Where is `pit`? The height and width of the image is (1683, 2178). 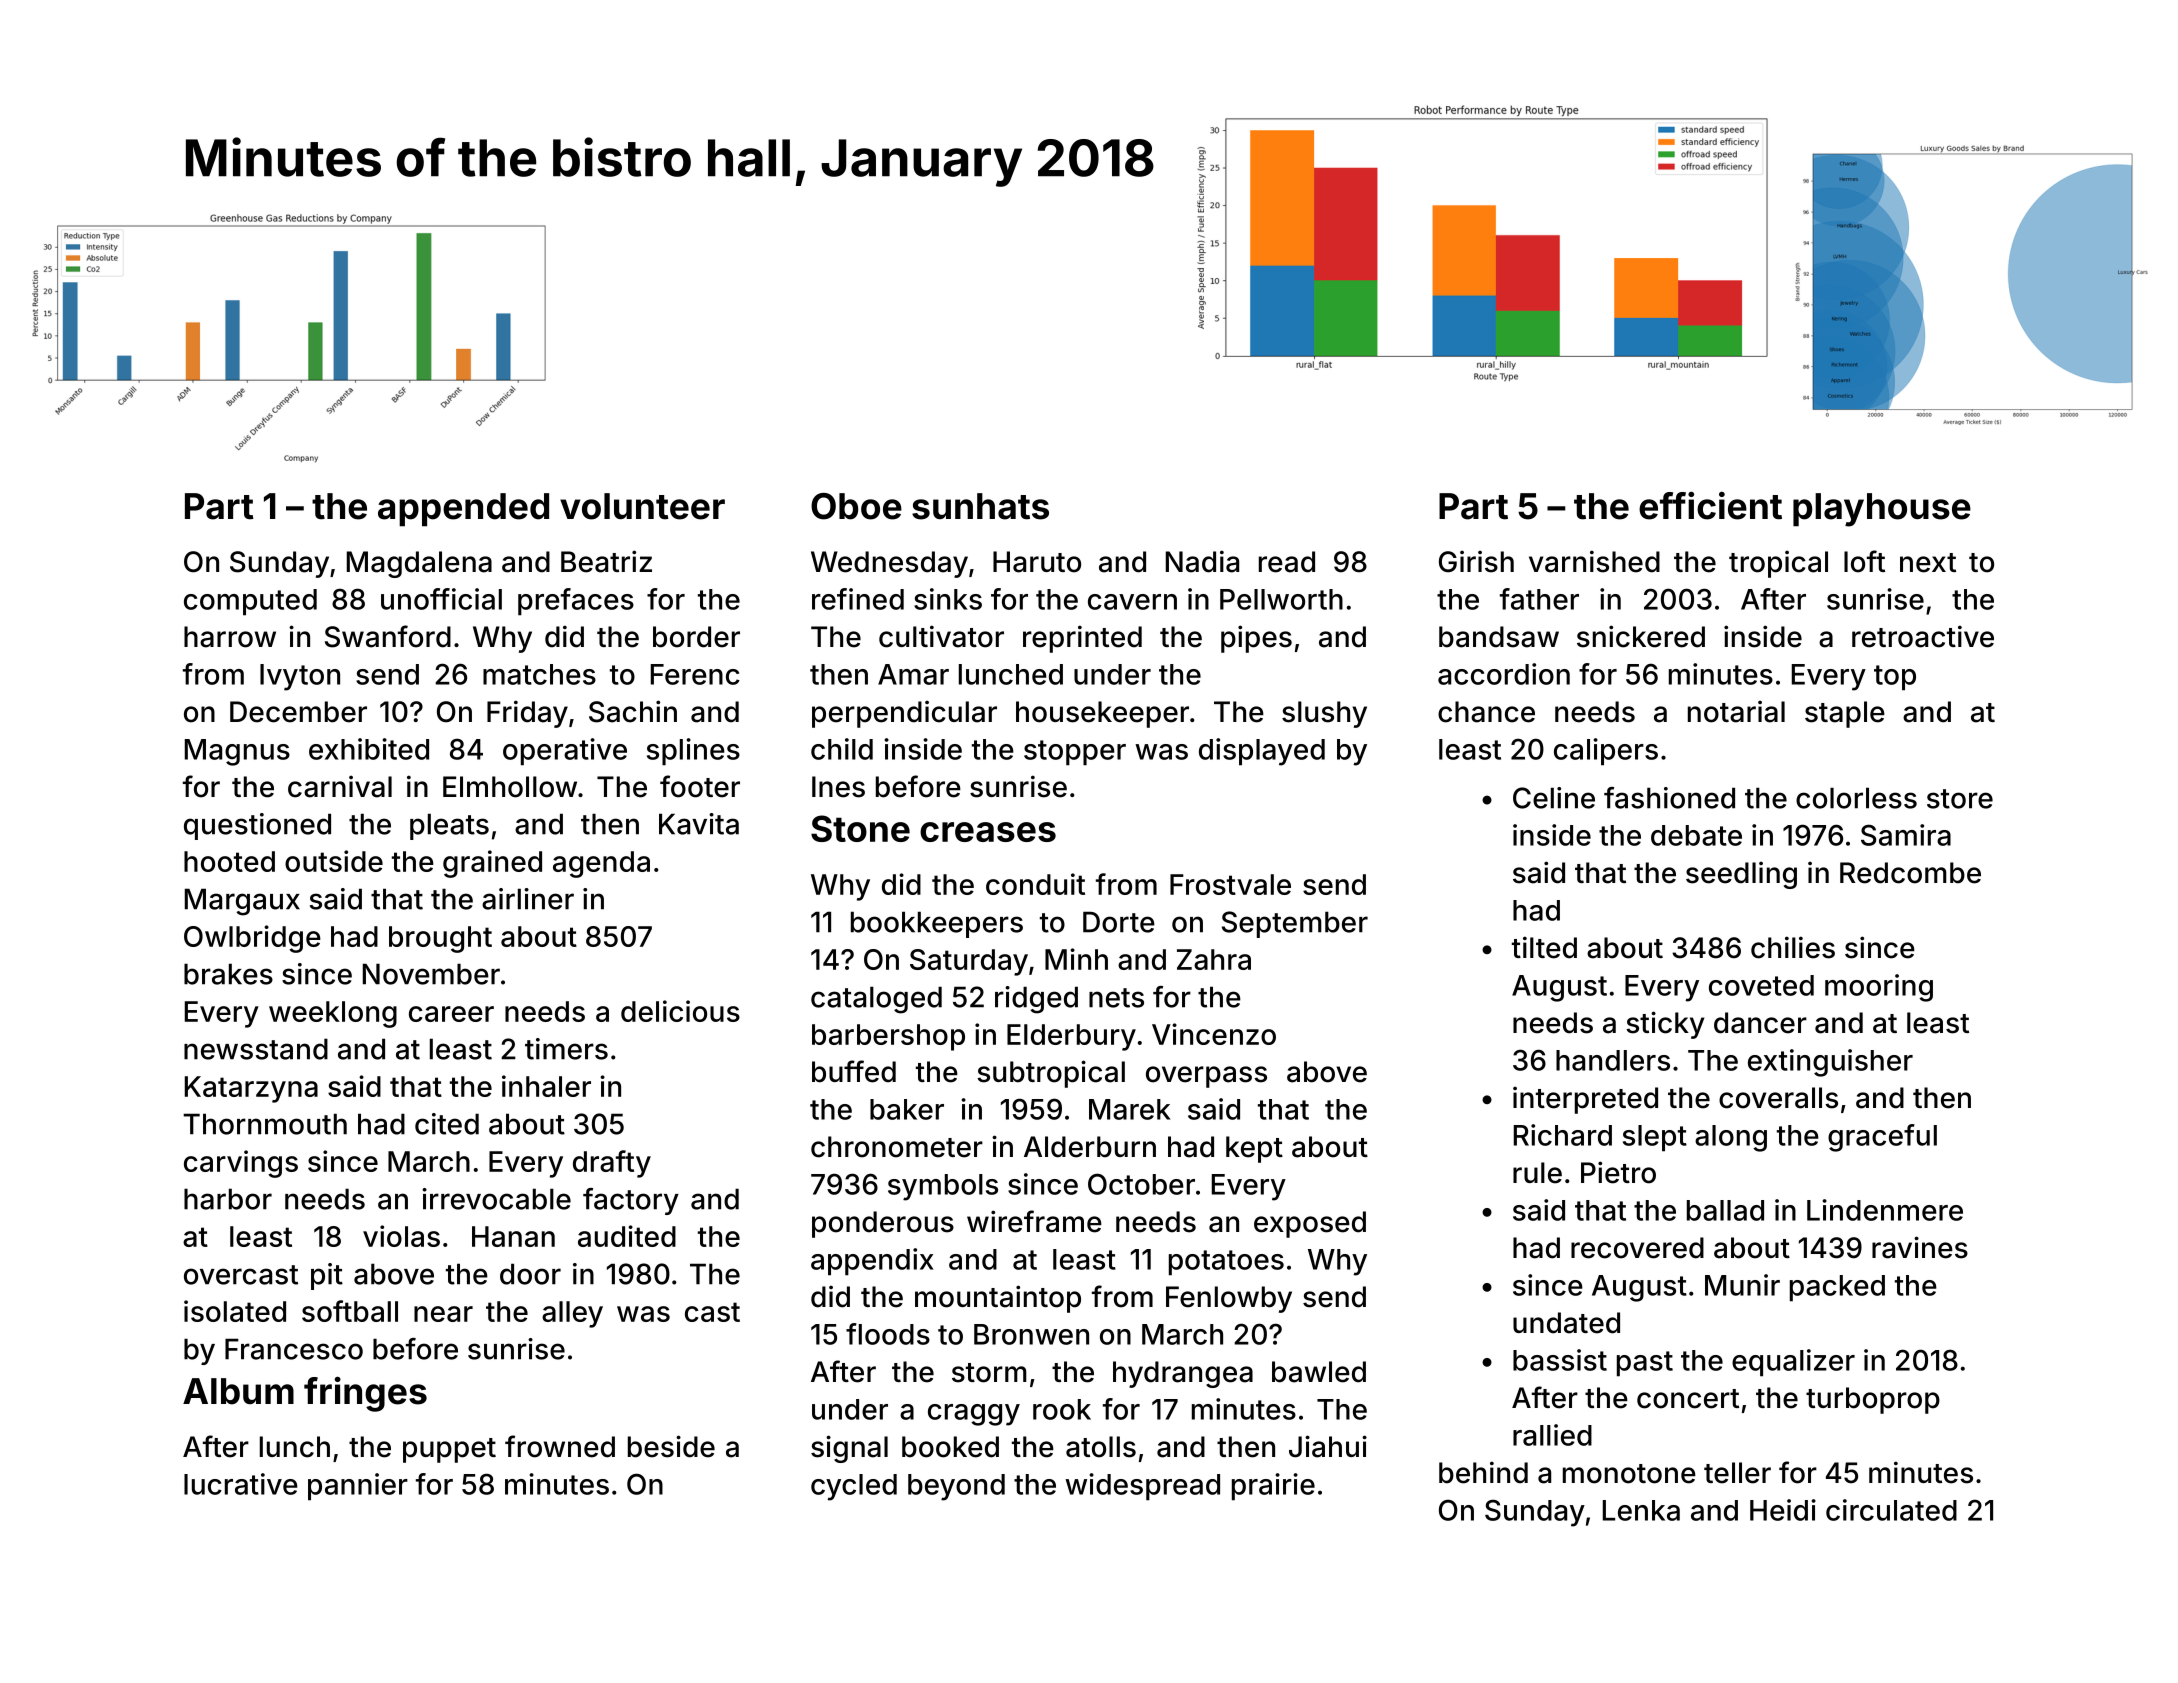 pit is located at coordinates (327, 1276).
